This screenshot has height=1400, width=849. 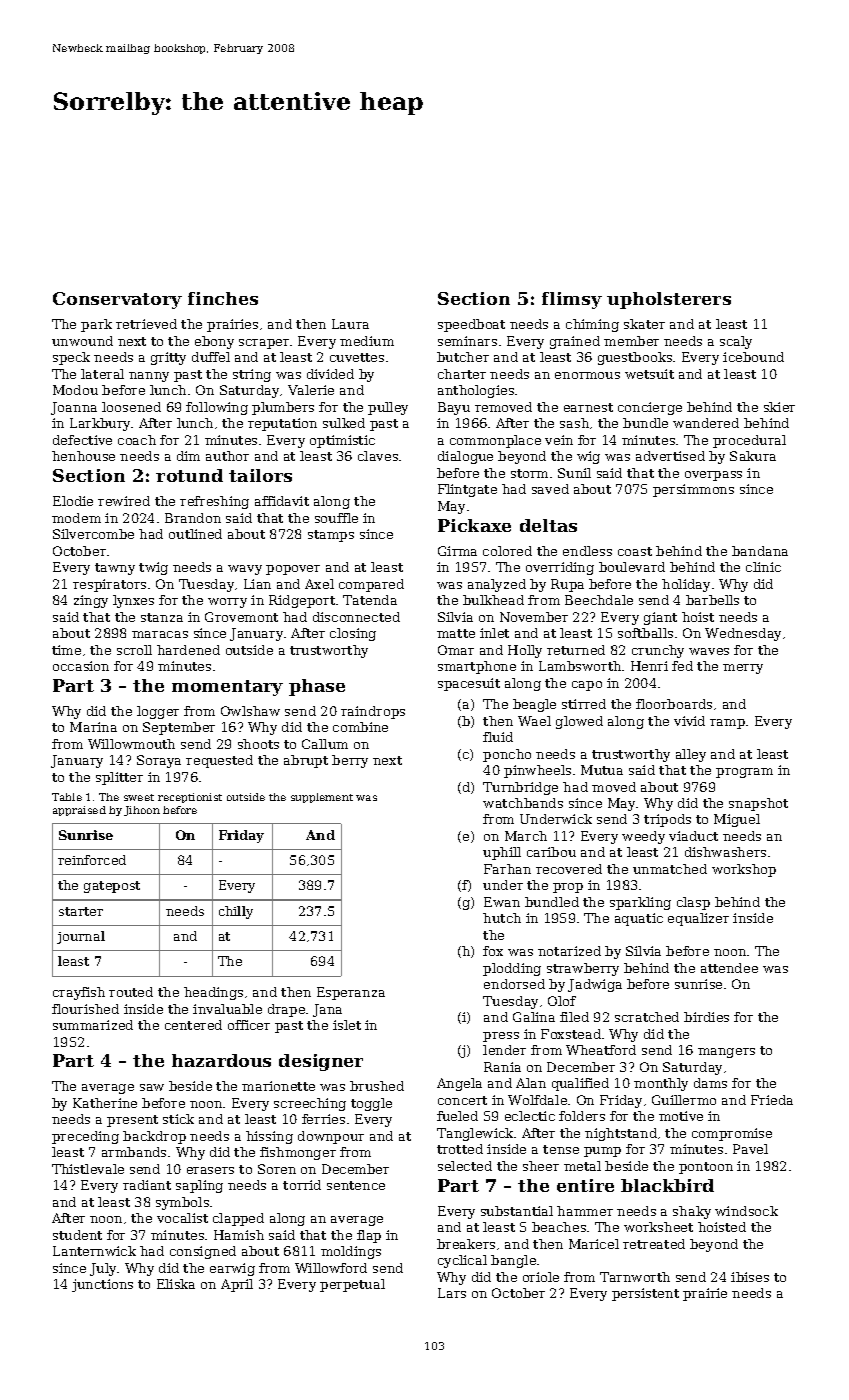 What do you see at coordinates (102, 1285) in the screenshot?
I see `junctions` at bounding box center [102, 1285].
